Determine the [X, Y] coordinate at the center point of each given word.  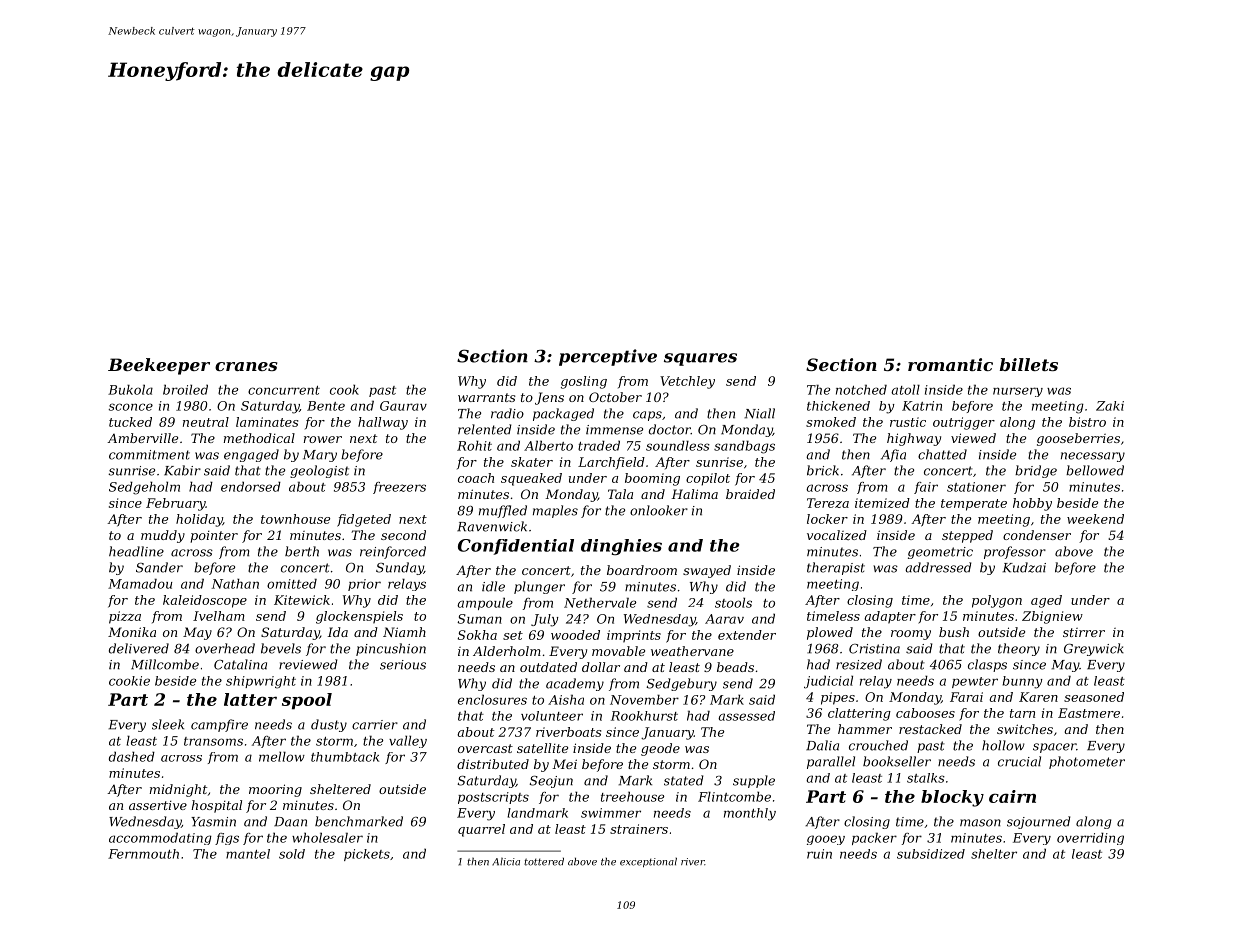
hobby [1032, 504]
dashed [132, 756]
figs [227, 839]
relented [485, 429]
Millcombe [165, 664]
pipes [838, 698]
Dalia [822, 745]
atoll [905, 389]
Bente [326, 406]
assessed [746, 716]
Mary [320, 456]
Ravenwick [492, 526]
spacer [1054, 748]
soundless [678, 445]
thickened [838, 406]
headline [136, 551]
